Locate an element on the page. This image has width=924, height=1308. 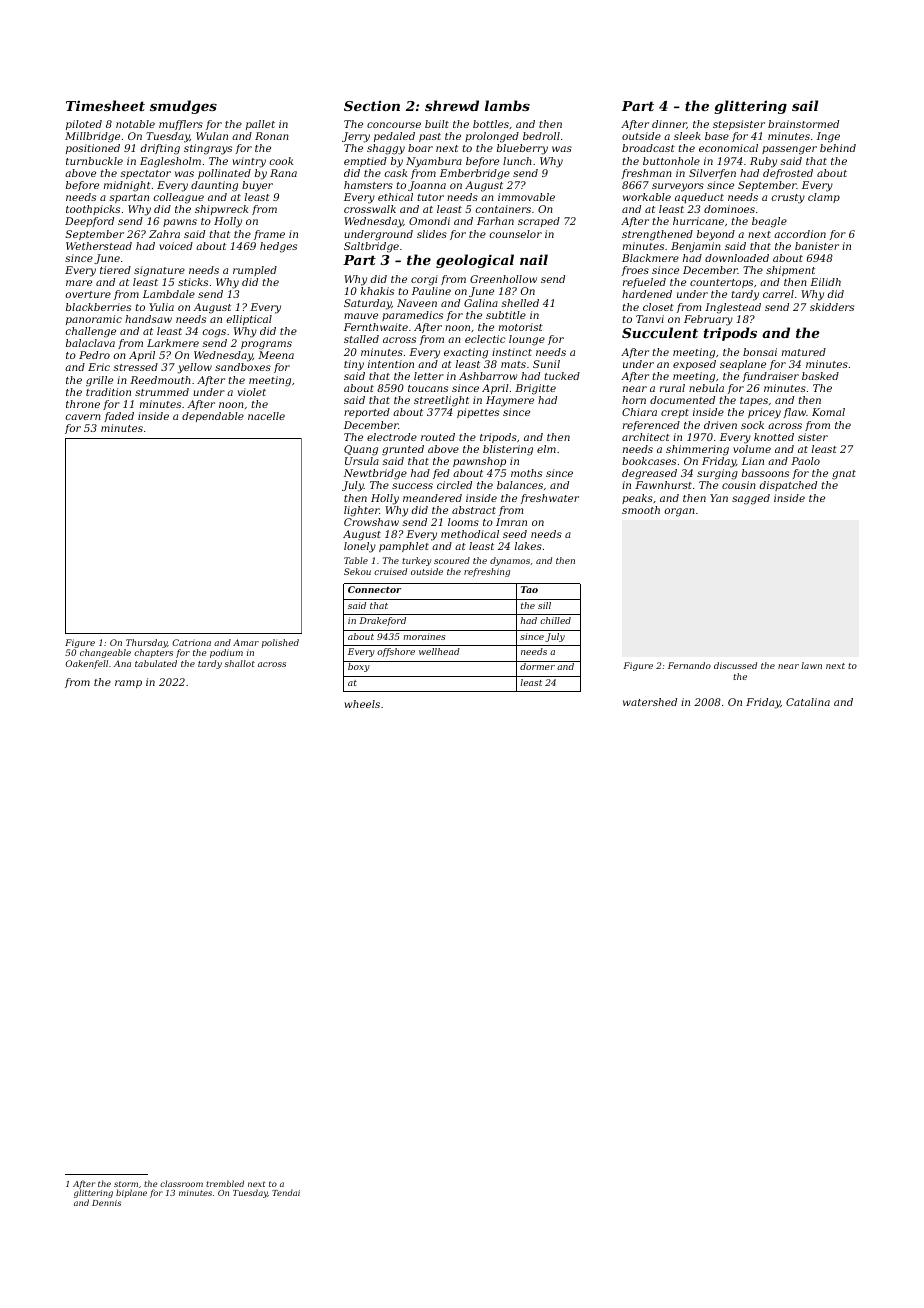
lambs is located at coordinates (507, 105).
